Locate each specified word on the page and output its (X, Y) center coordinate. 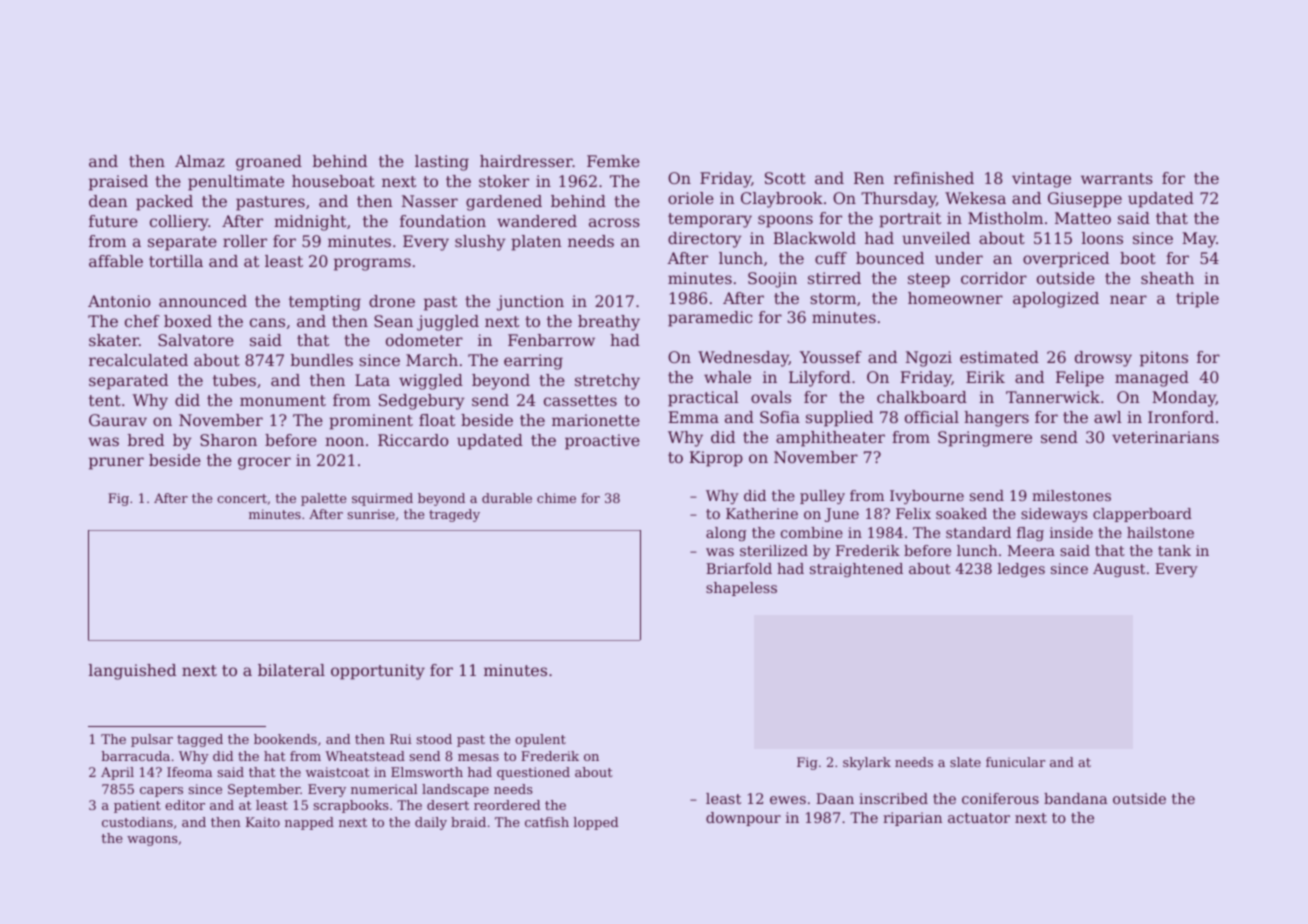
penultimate (236, 183)
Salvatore (196, 340)
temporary (710, 220)
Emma (693, 417)
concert (242, 498)
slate (965, 762)
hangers (996, 419)
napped (309, 823)
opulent (540, 740)
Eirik (985, 377)
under (959, 258)
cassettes (580, 400)
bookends (285, 739)
